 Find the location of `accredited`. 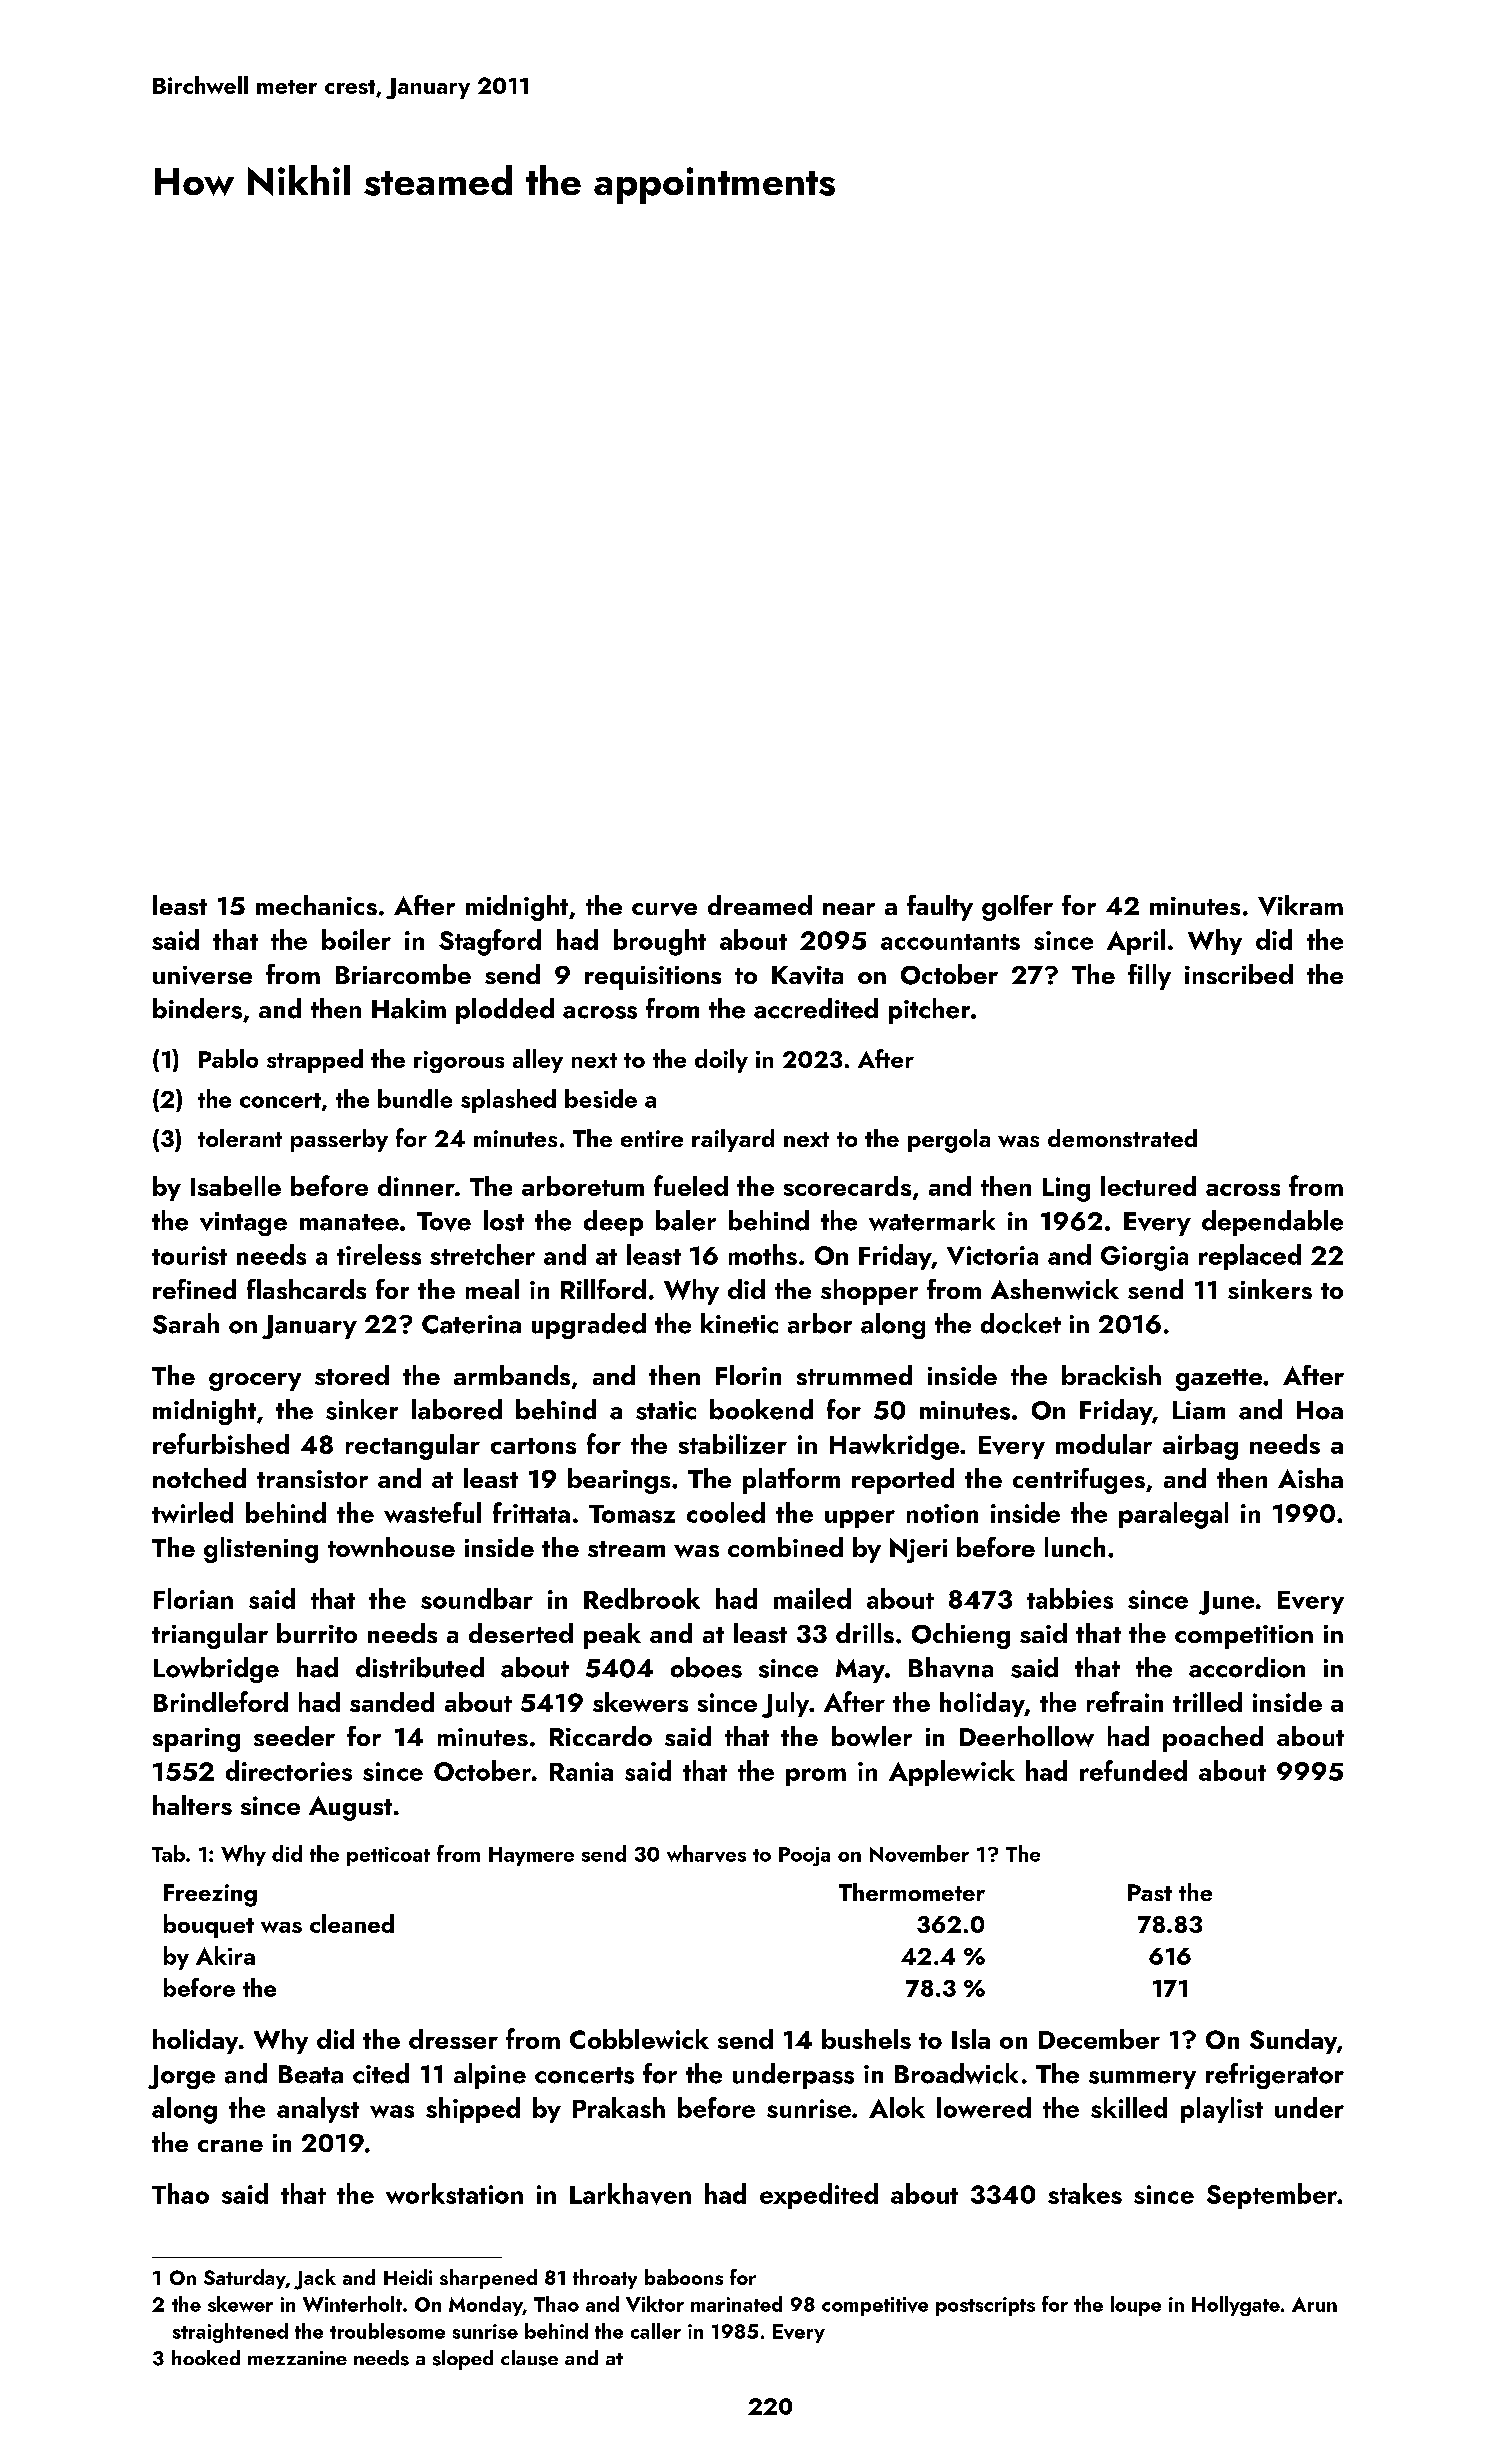

accredited is located at coordinates (816, 1008).
